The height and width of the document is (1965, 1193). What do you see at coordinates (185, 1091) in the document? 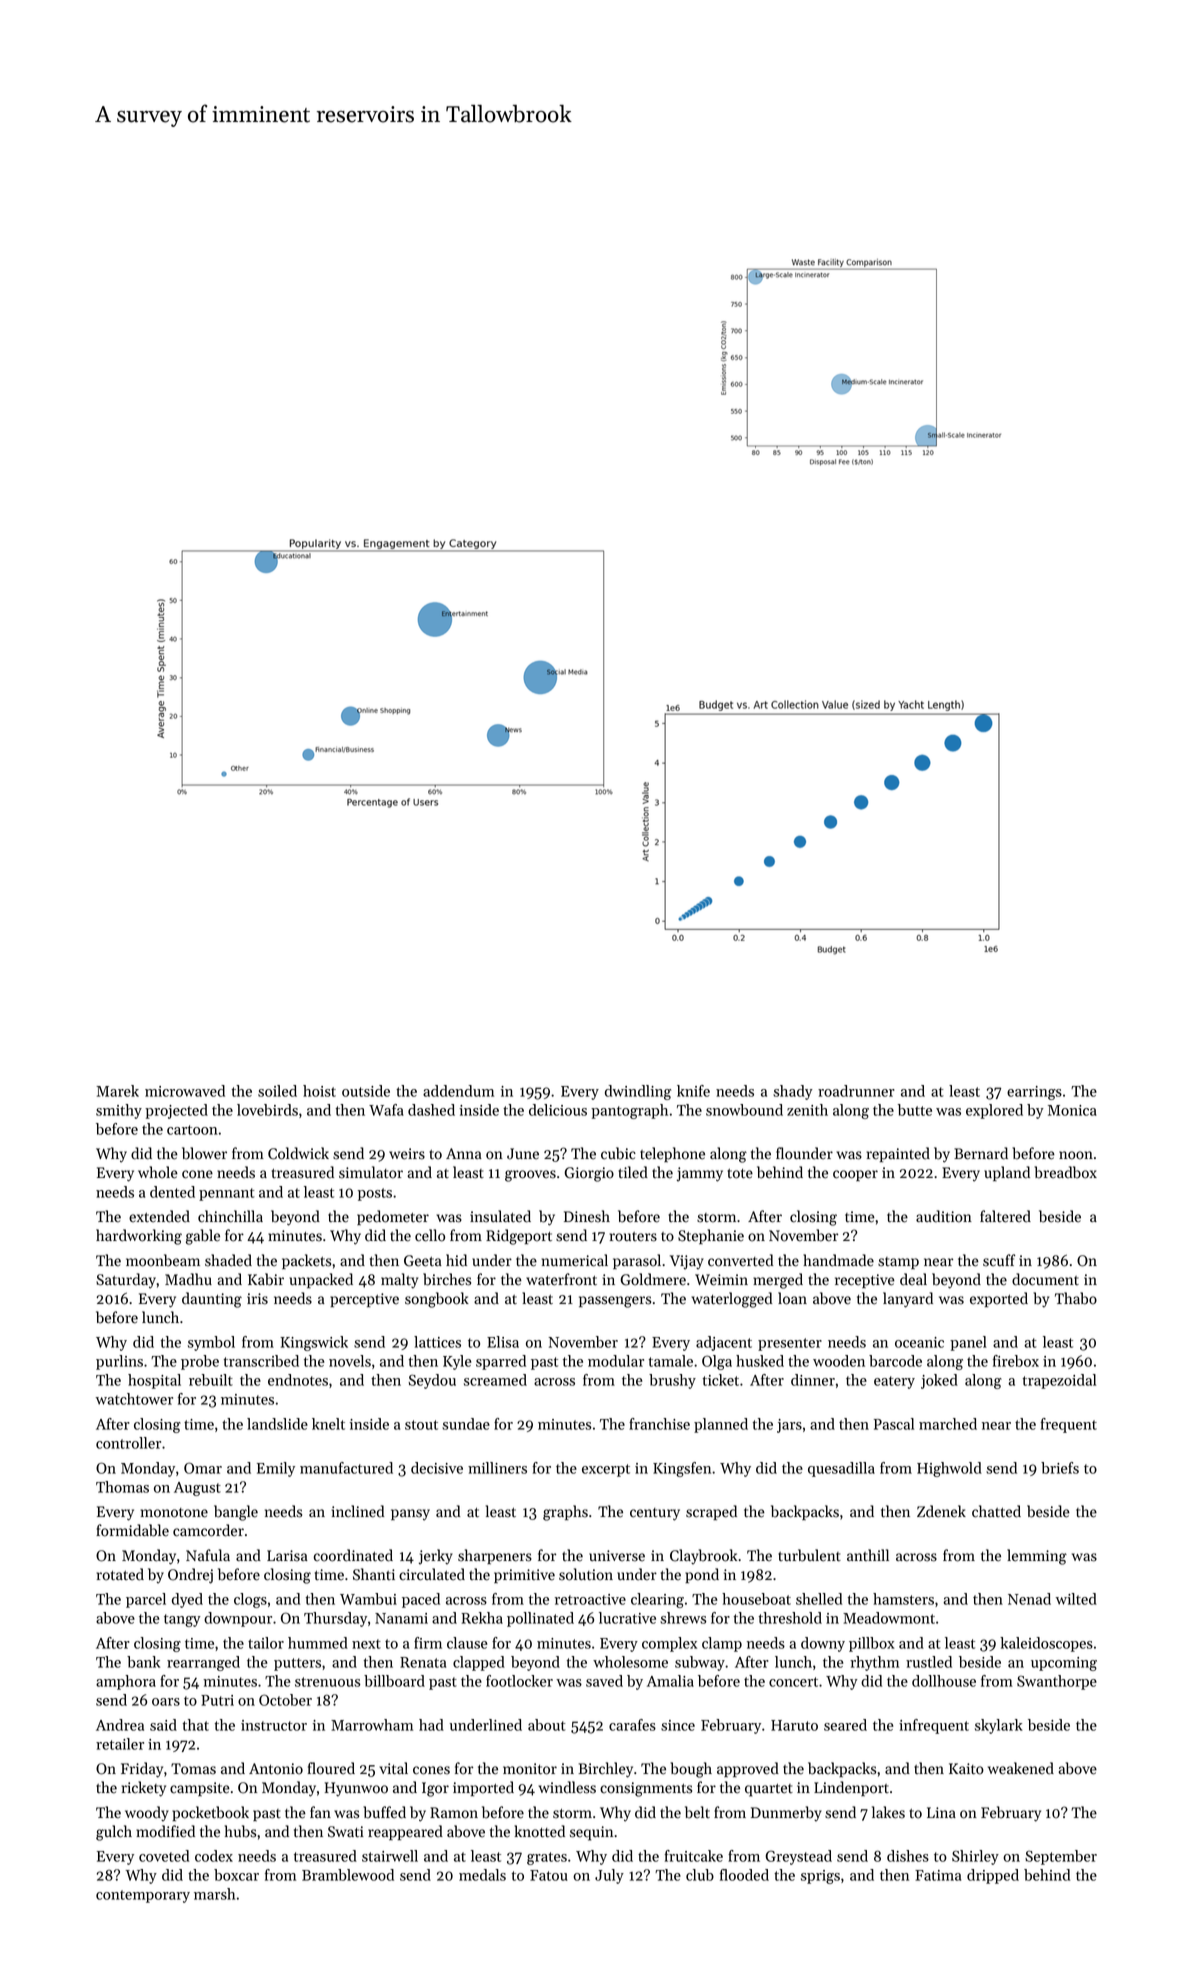
I see `microwaved` at bounding box center [185, 1091].
